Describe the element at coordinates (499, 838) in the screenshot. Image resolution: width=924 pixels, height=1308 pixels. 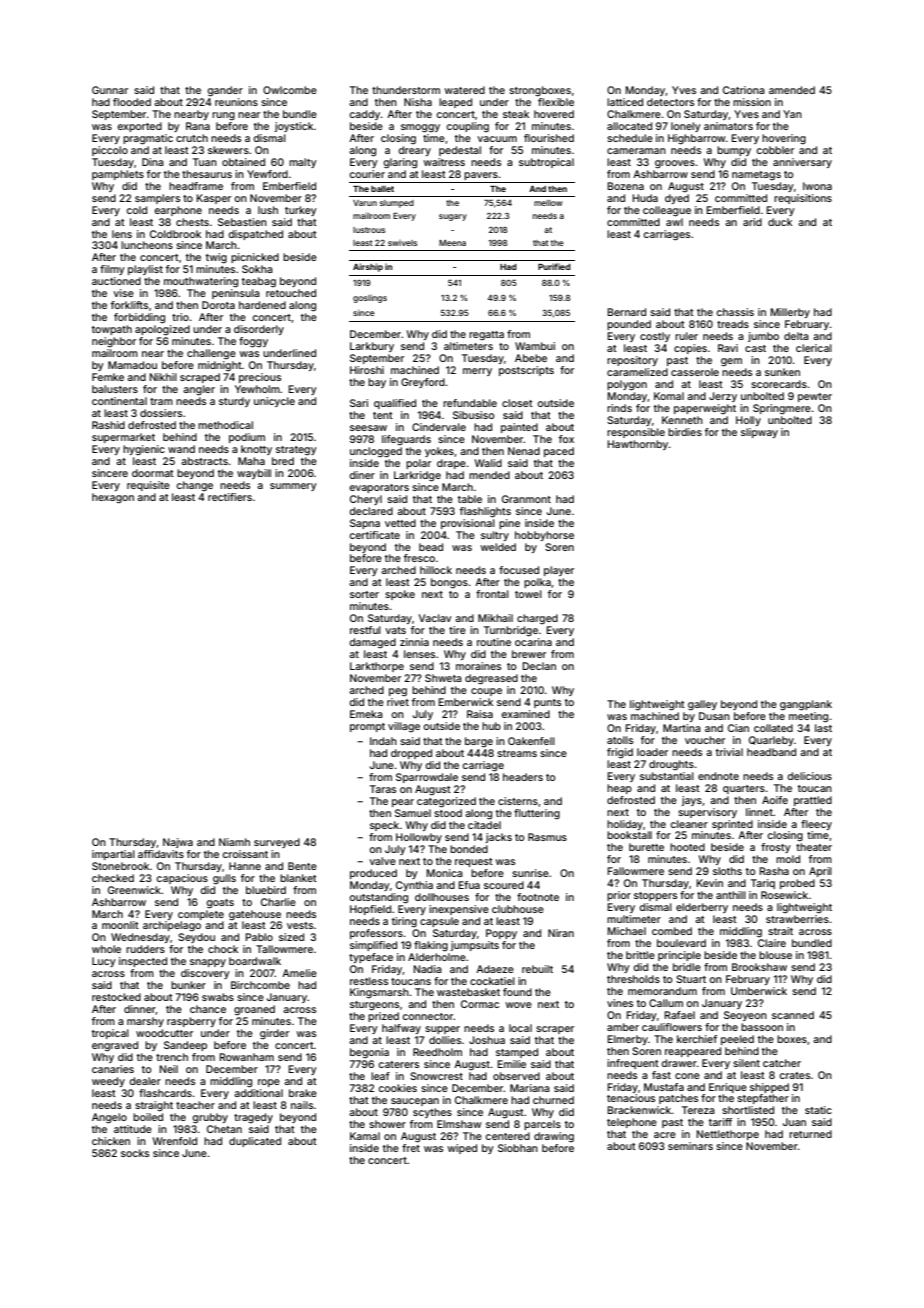
I see `jacks` at that location.
